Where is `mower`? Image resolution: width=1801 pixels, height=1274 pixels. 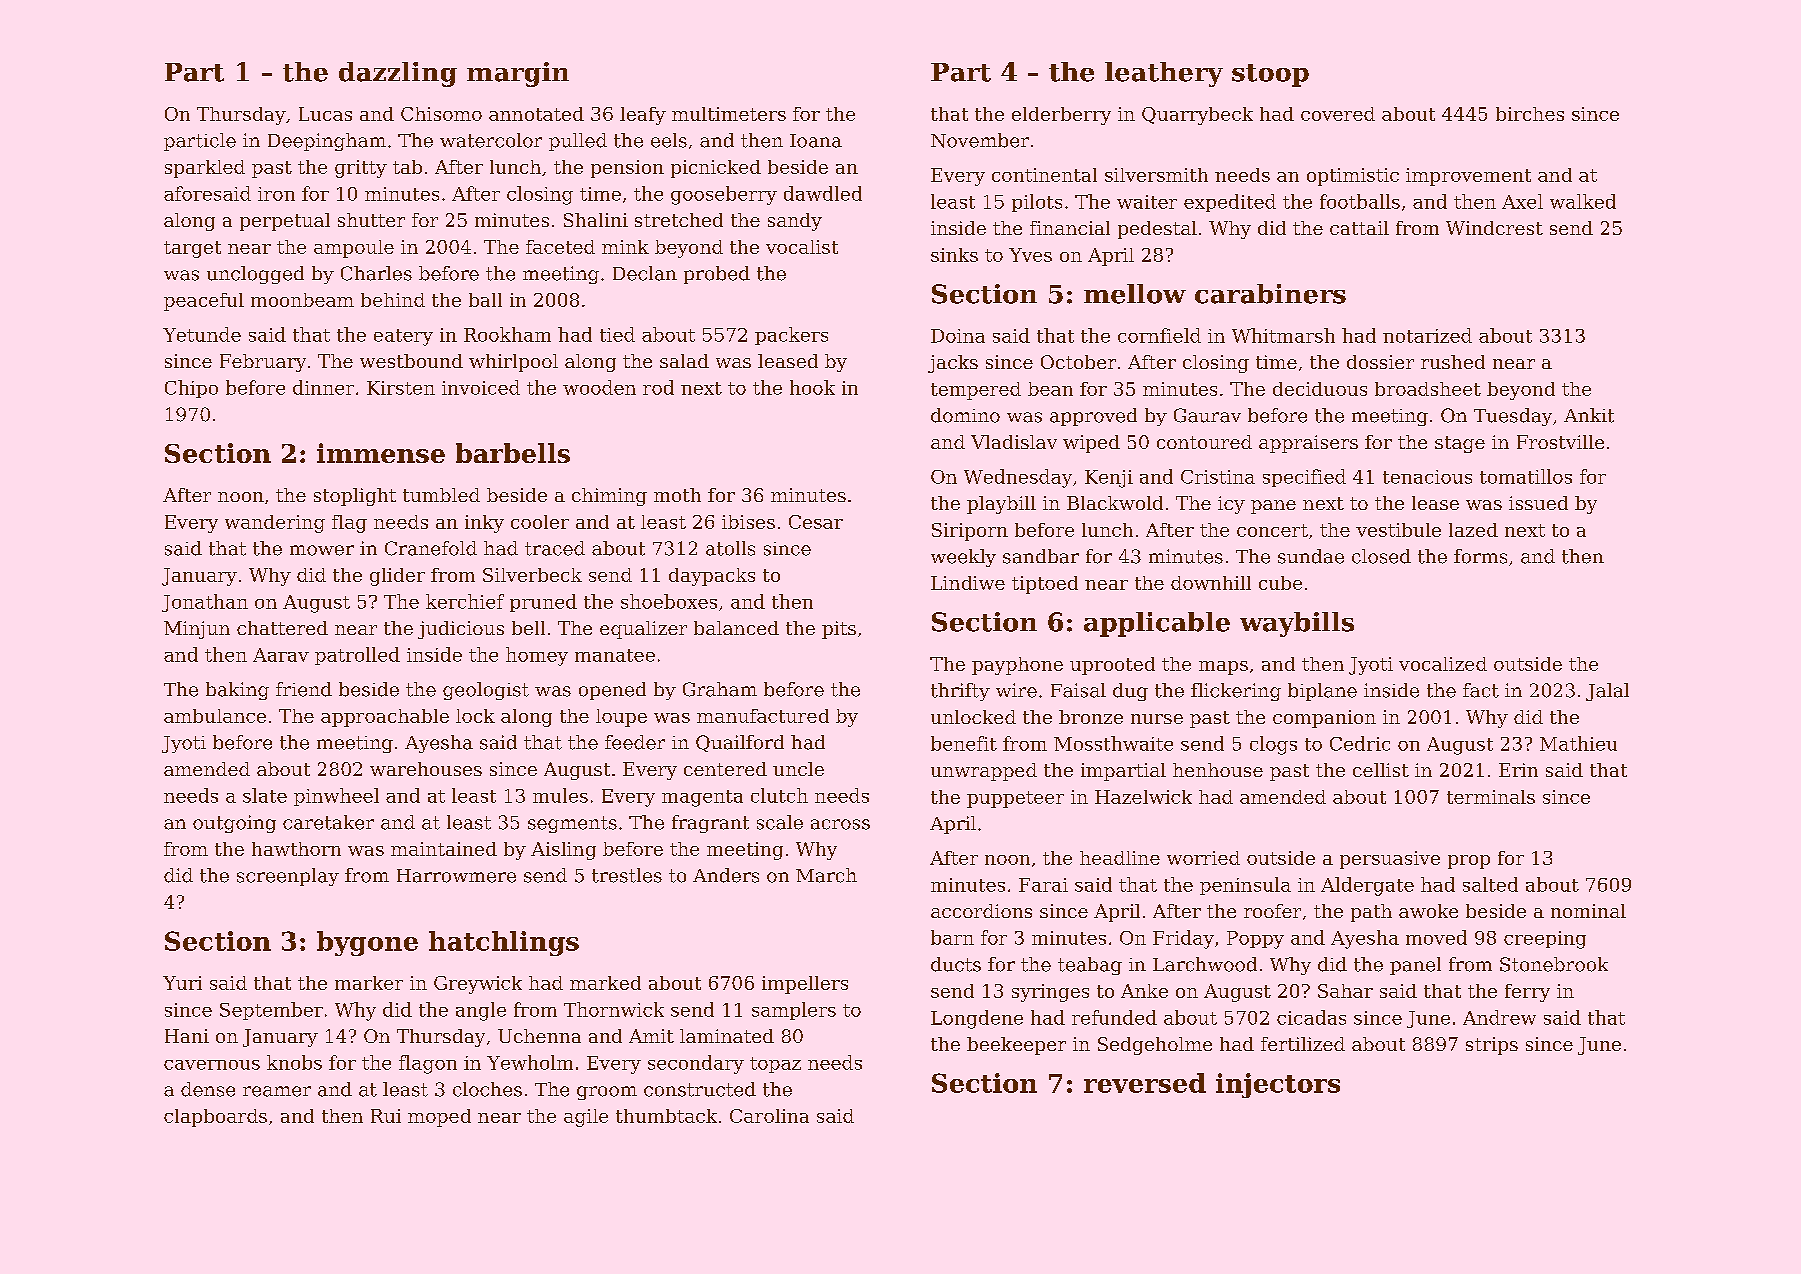 mower is located at coordinates (322, 550).
